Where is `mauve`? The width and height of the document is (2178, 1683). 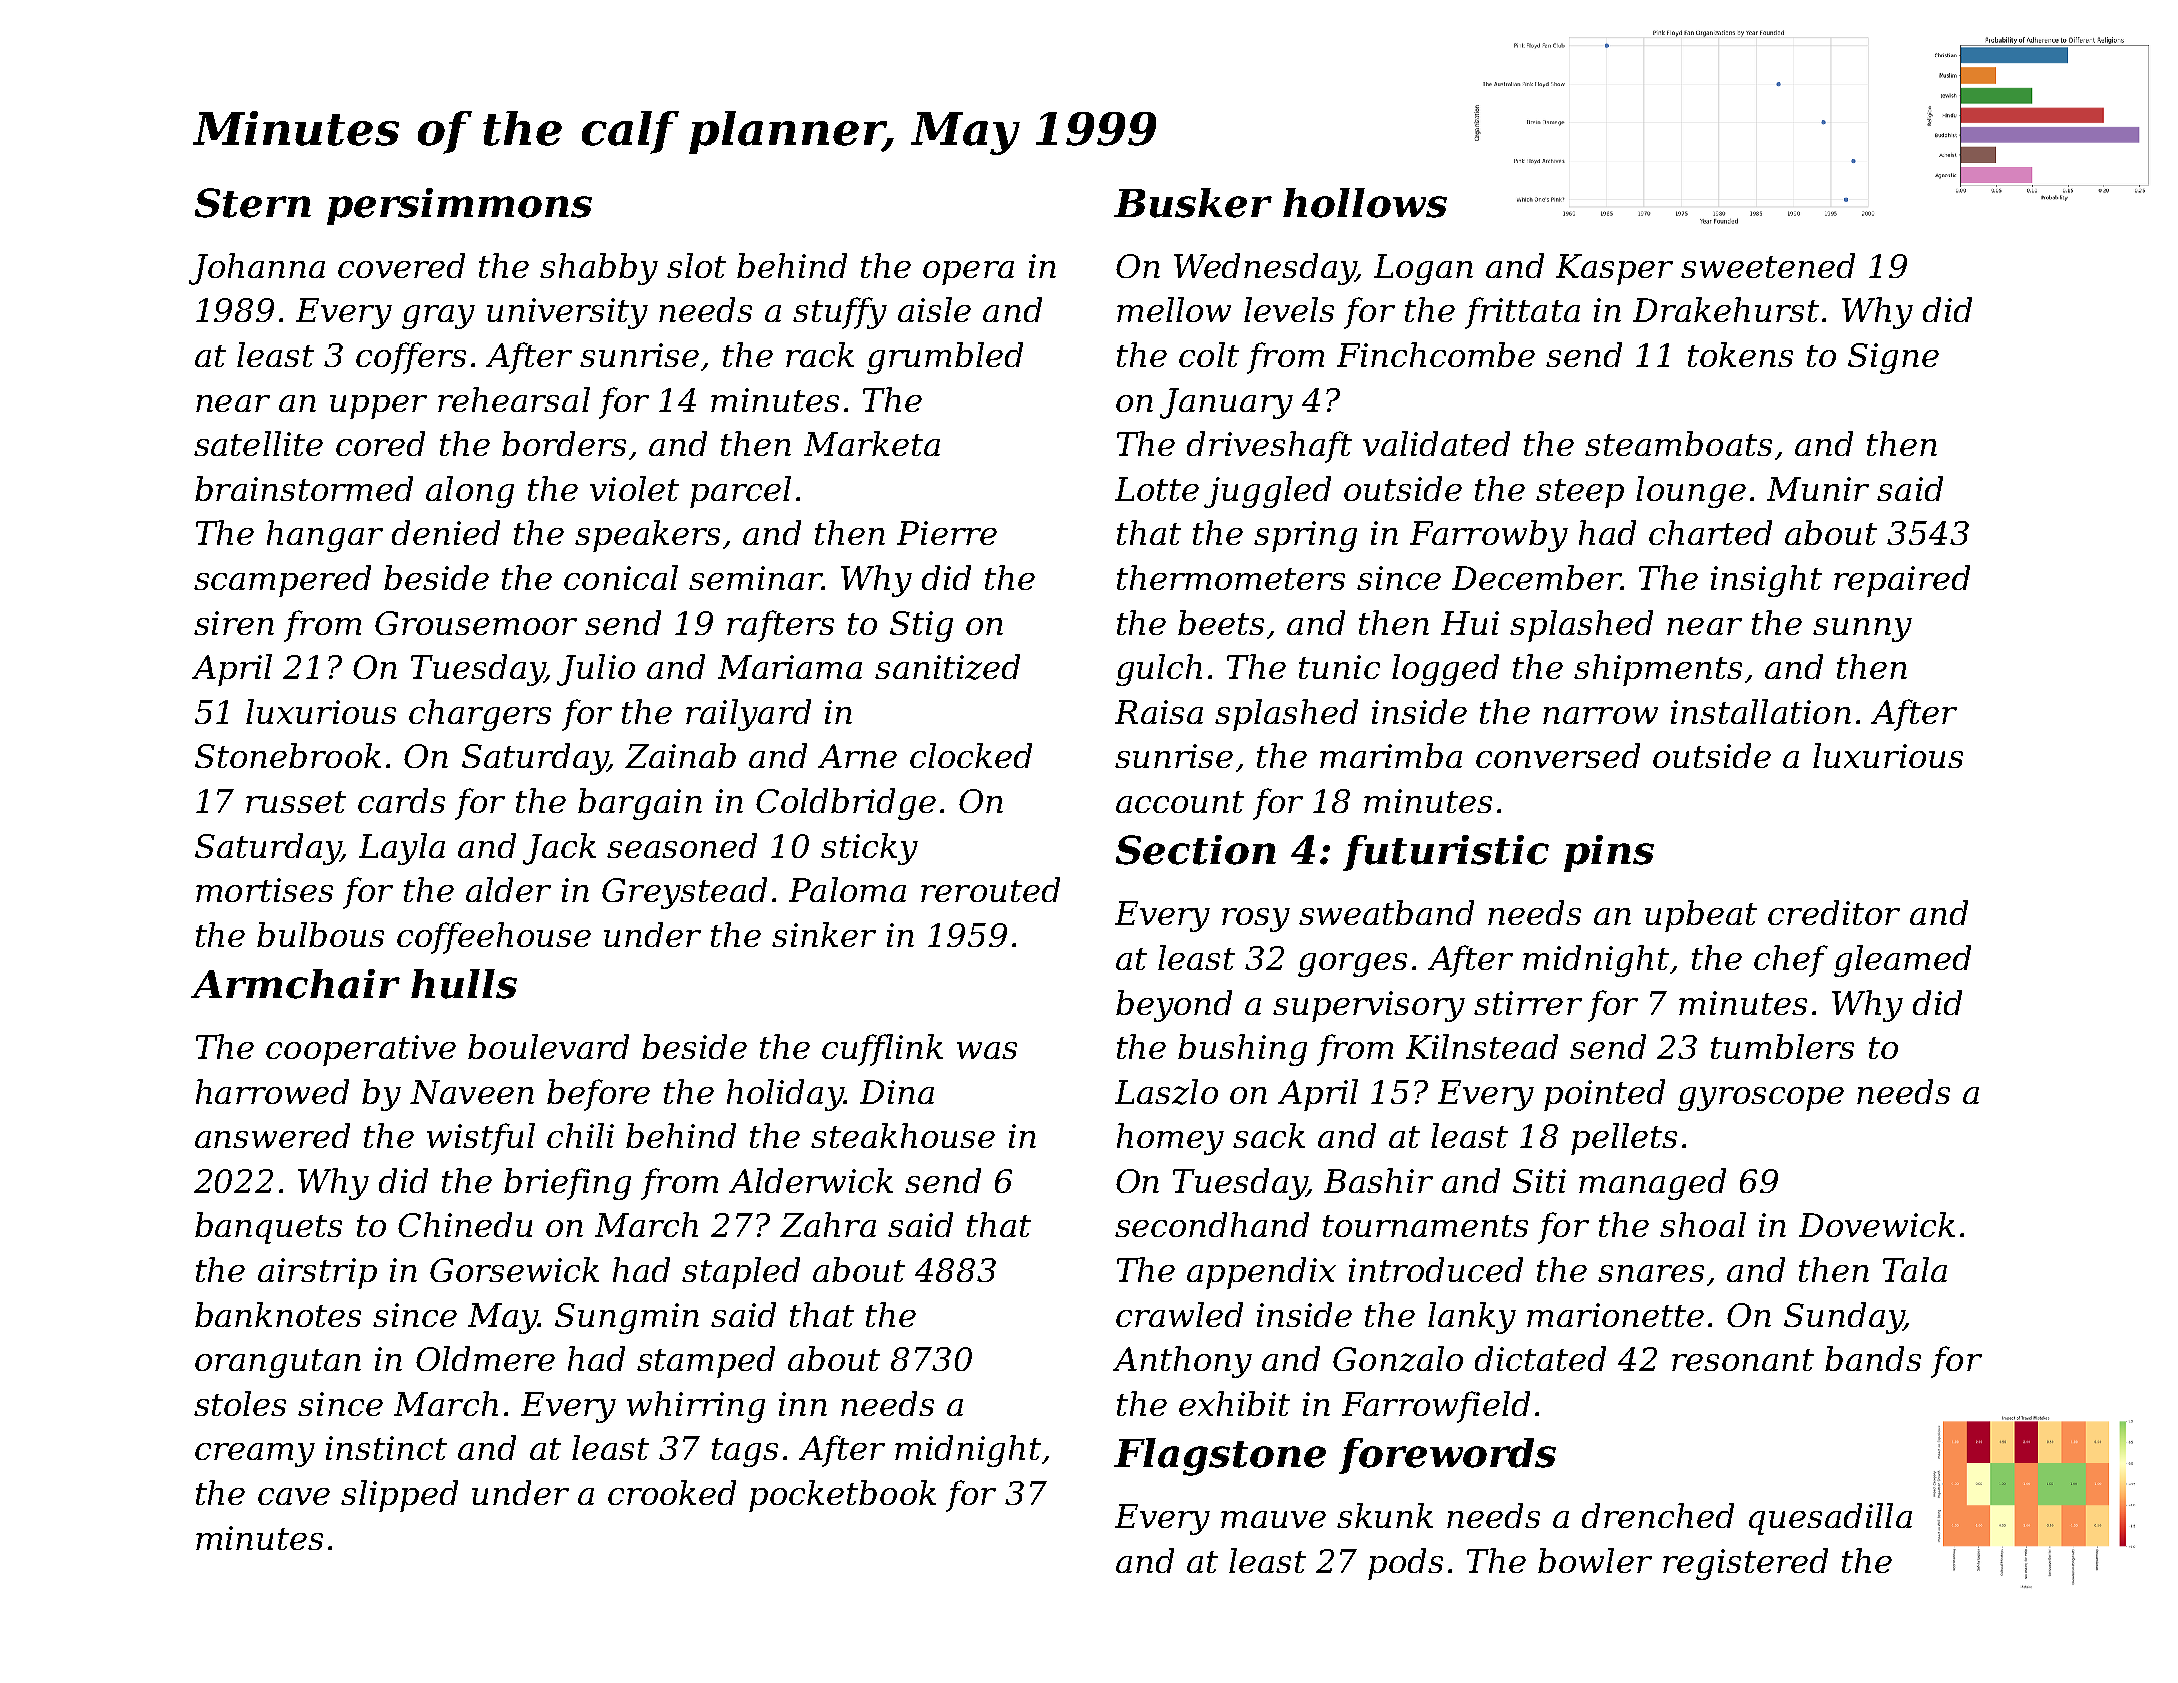 mauve is located at coordinates (1273, 1519).
